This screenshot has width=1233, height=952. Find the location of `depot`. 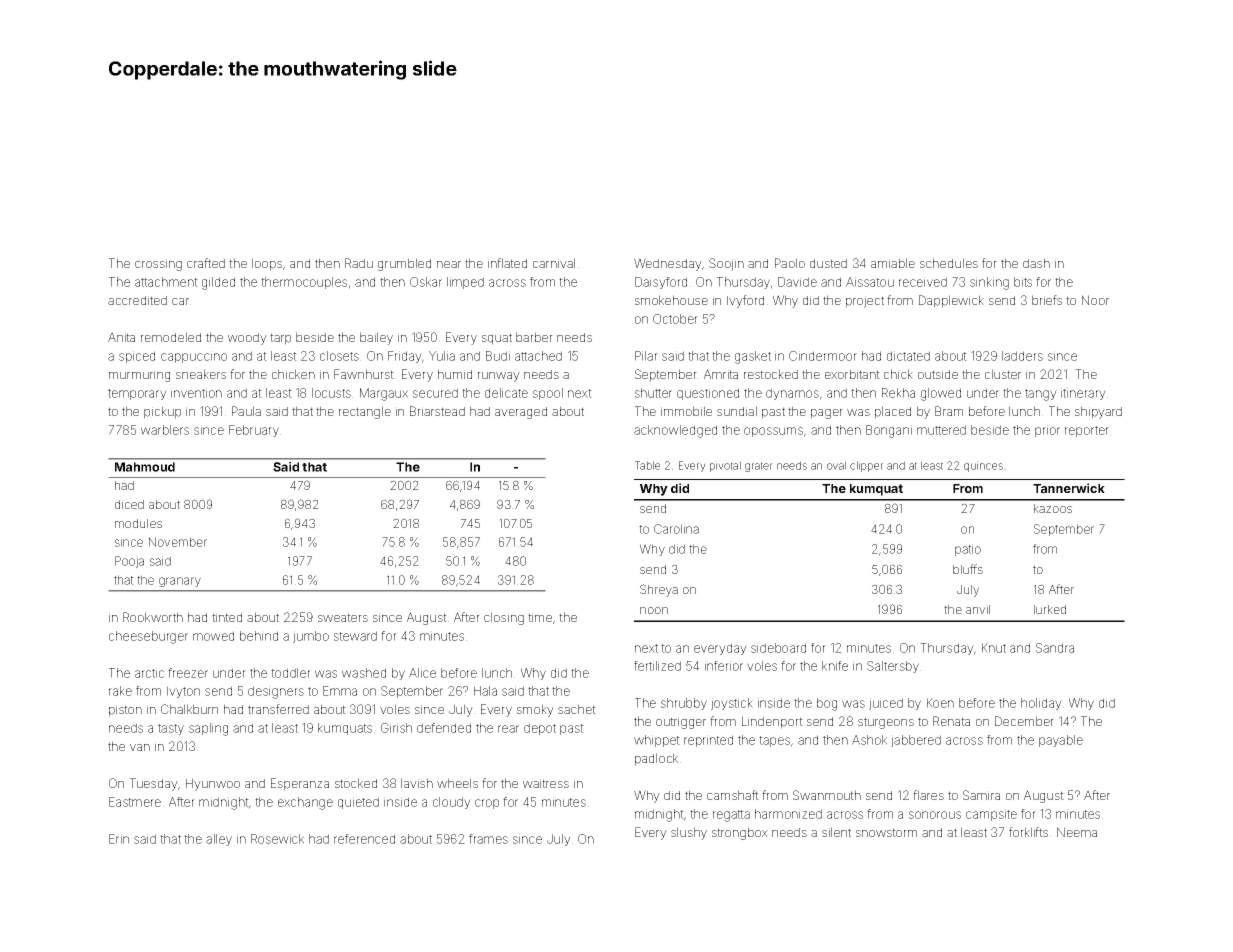

depot is located at coordinates (540, 729).
